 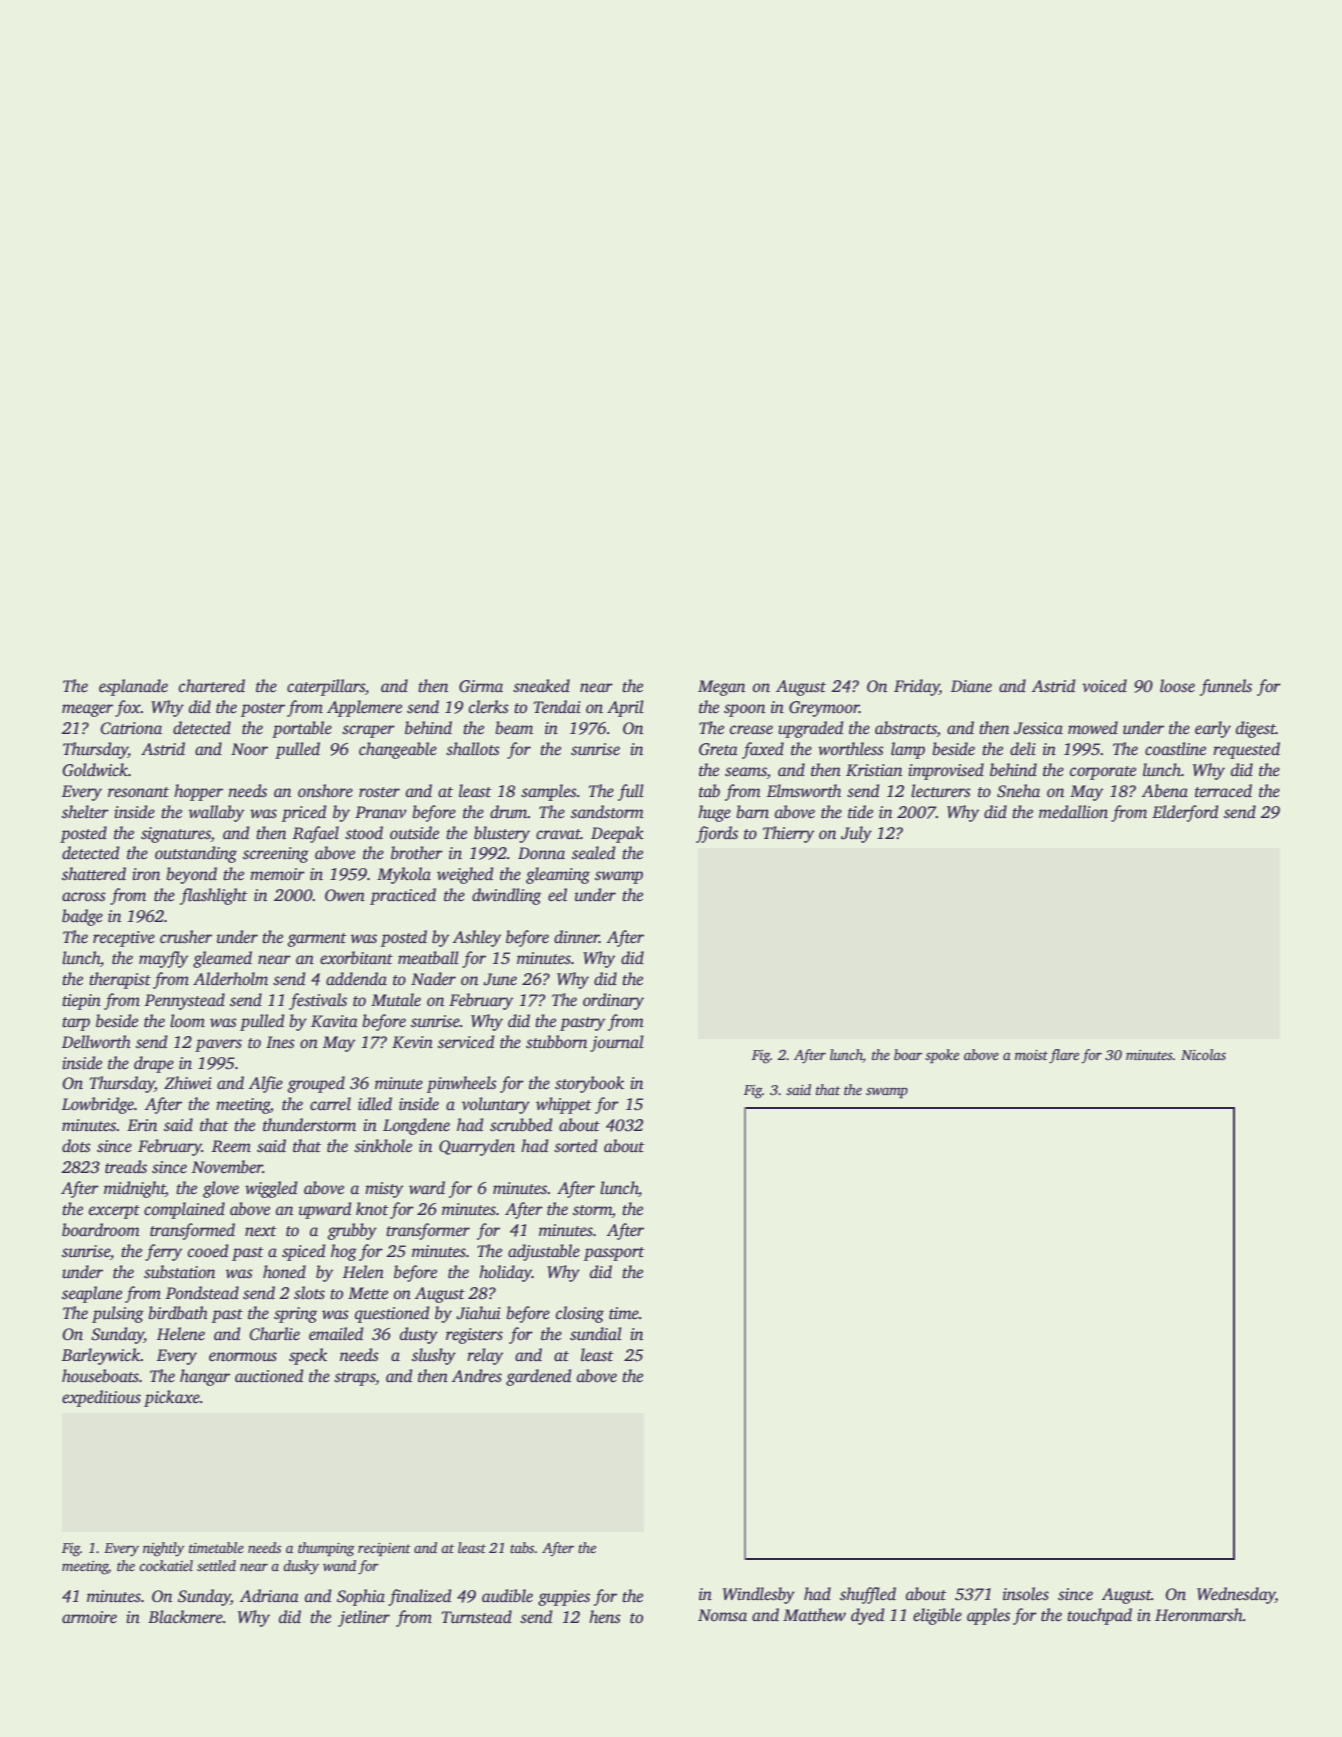 I want to click on sneaked, so click(x=541, y=686).
